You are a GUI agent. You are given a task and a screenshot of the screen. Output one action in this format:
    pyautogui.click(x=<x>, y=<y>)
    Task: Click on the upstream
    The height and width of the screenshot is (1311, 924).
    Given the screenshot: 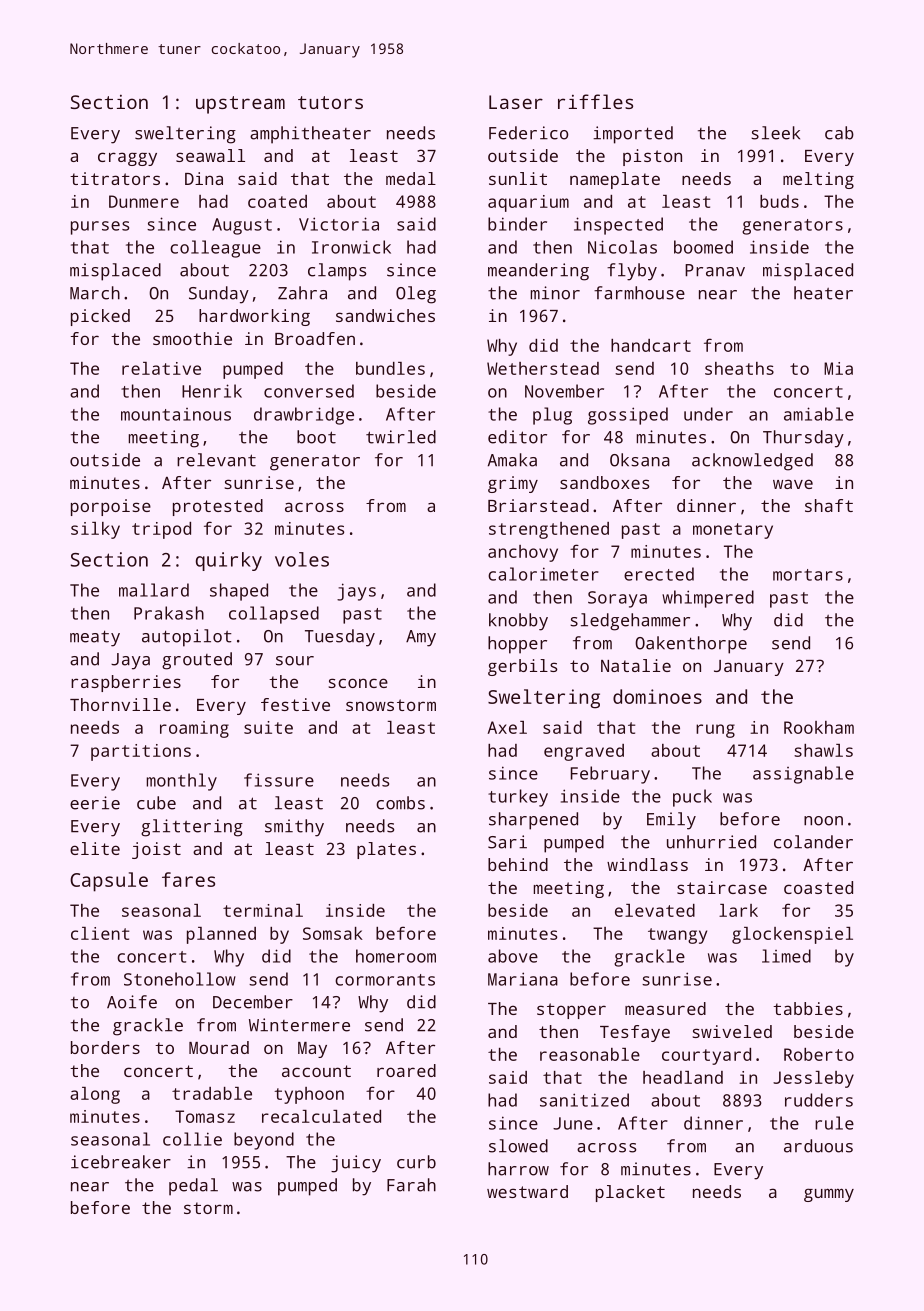 What is the action you would take?
    pyautogui.click(x=240, y=105)
